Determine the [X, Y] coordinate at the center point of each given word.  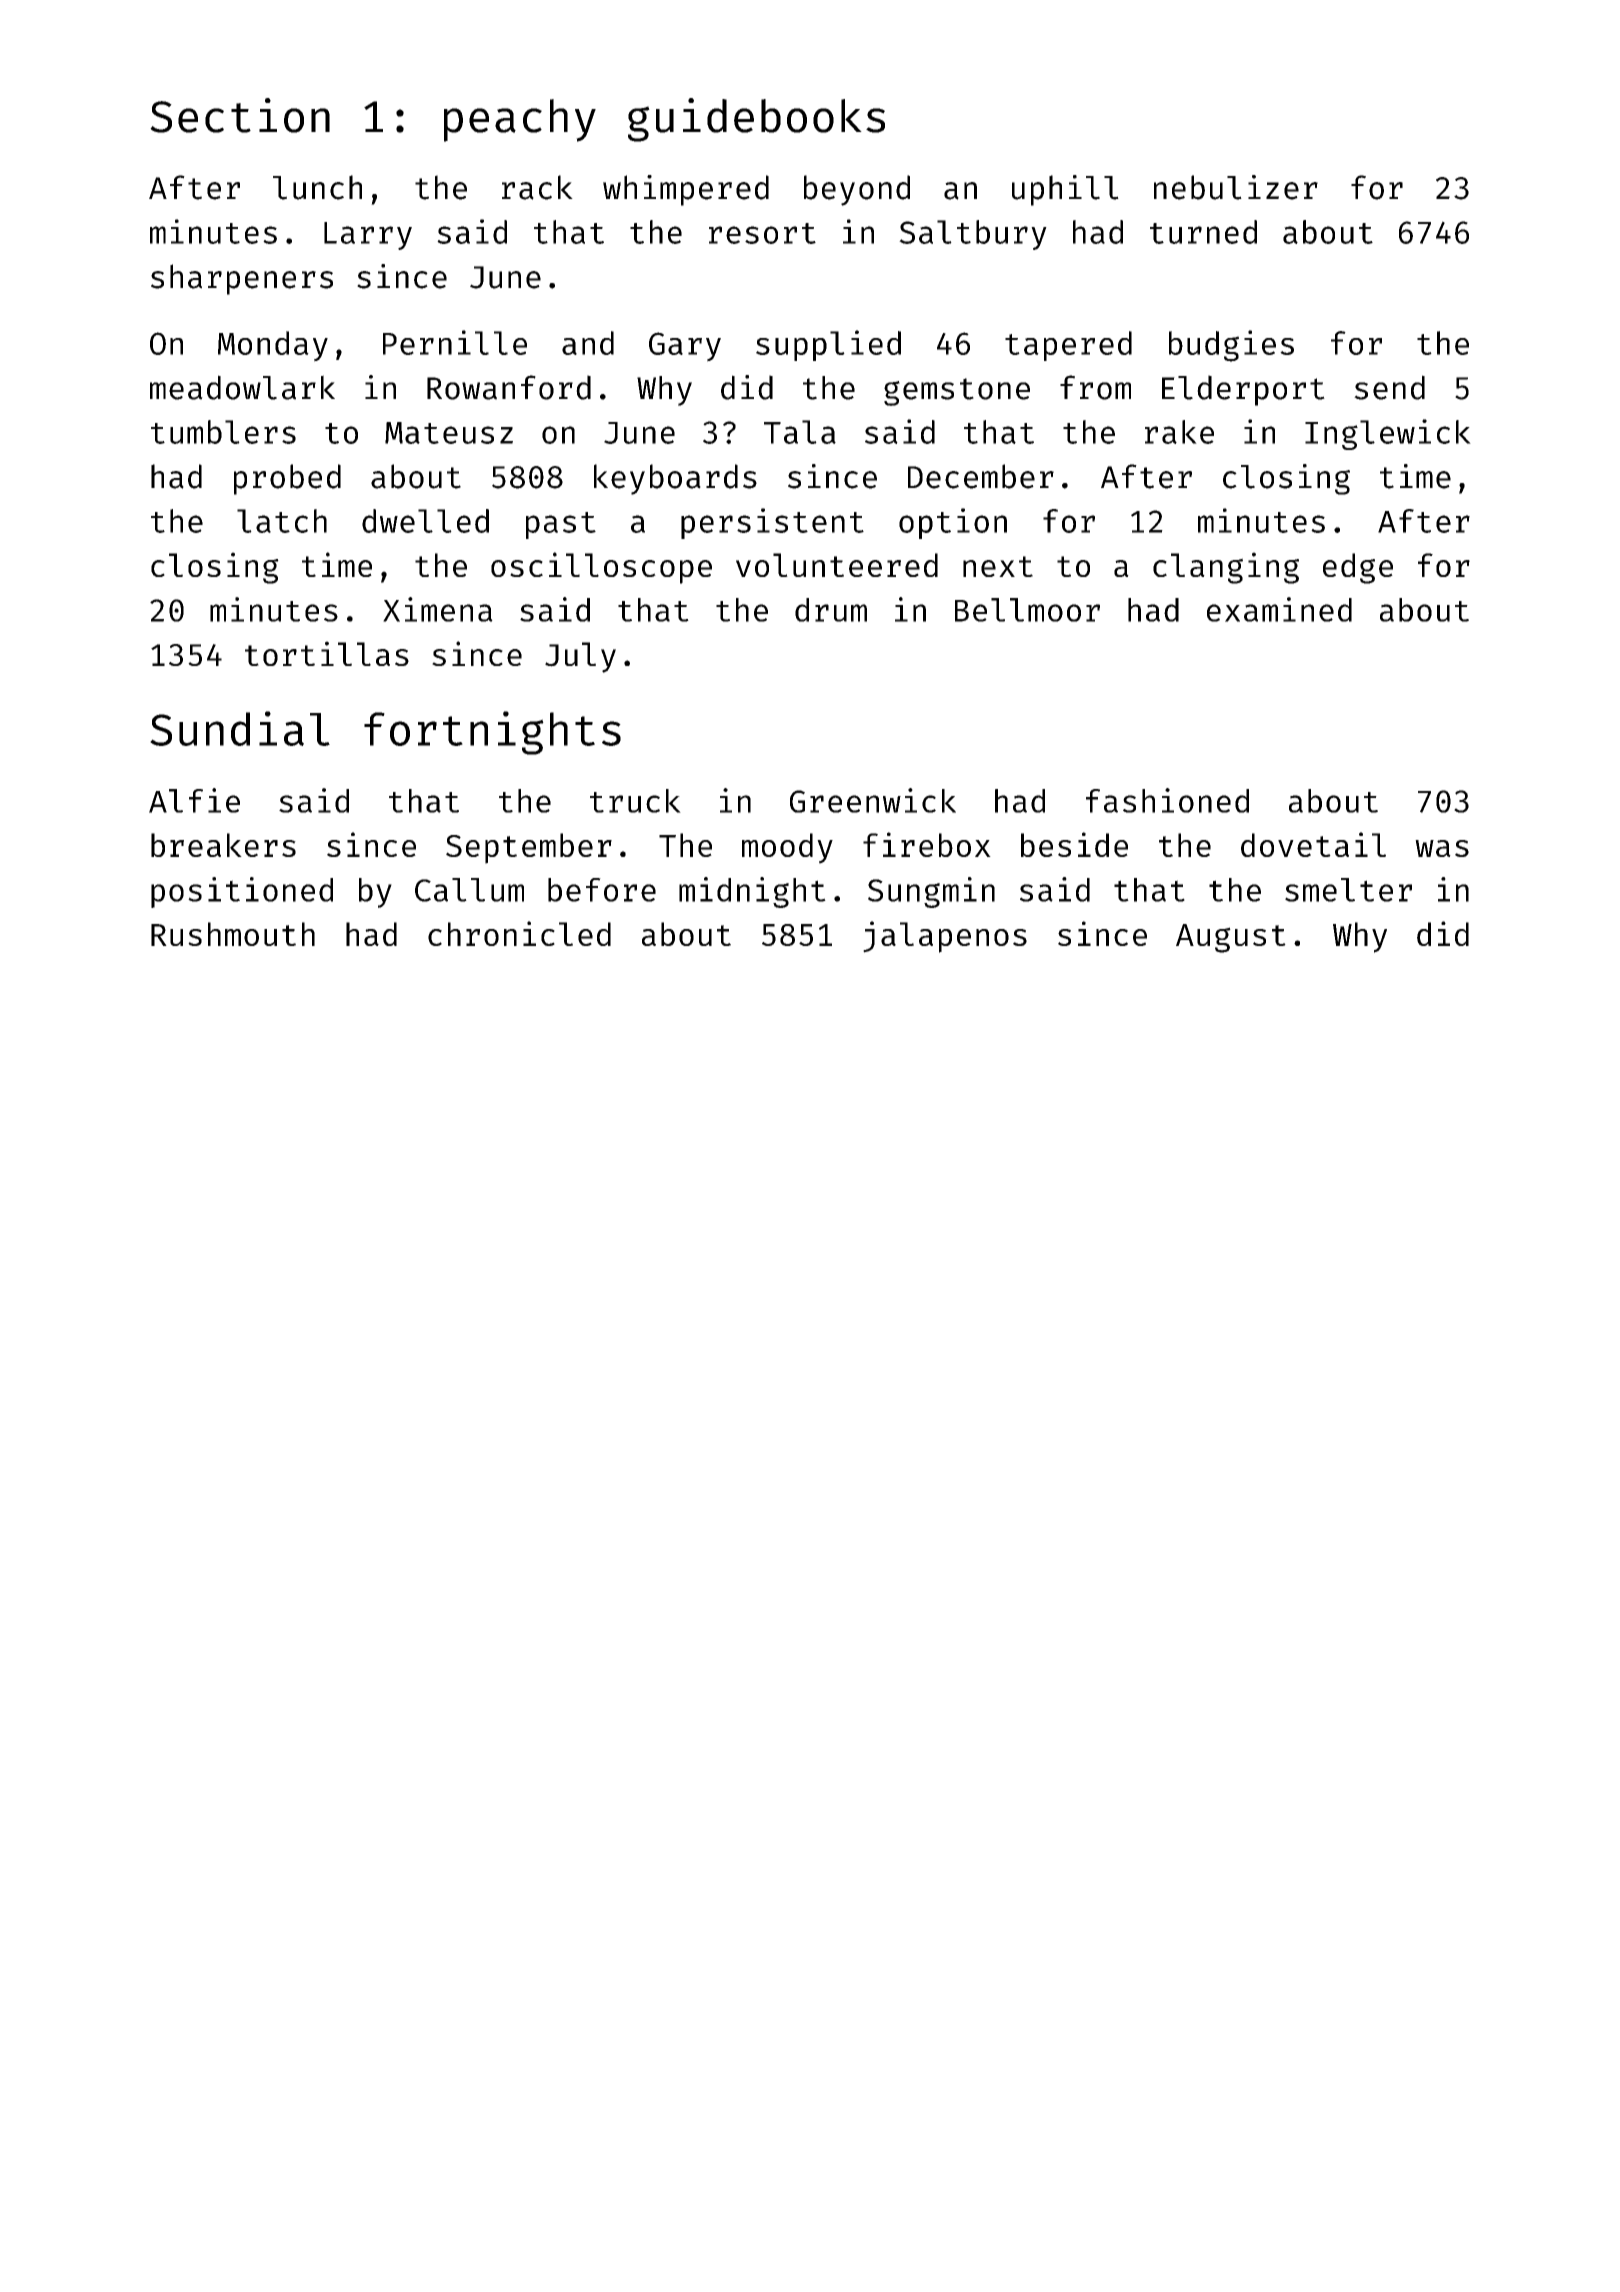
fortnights [492, 733]
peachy [520, 120]
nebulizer [1236, 187]
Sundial [240, 728]
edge [1358, 568]
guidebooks [756, 120]
